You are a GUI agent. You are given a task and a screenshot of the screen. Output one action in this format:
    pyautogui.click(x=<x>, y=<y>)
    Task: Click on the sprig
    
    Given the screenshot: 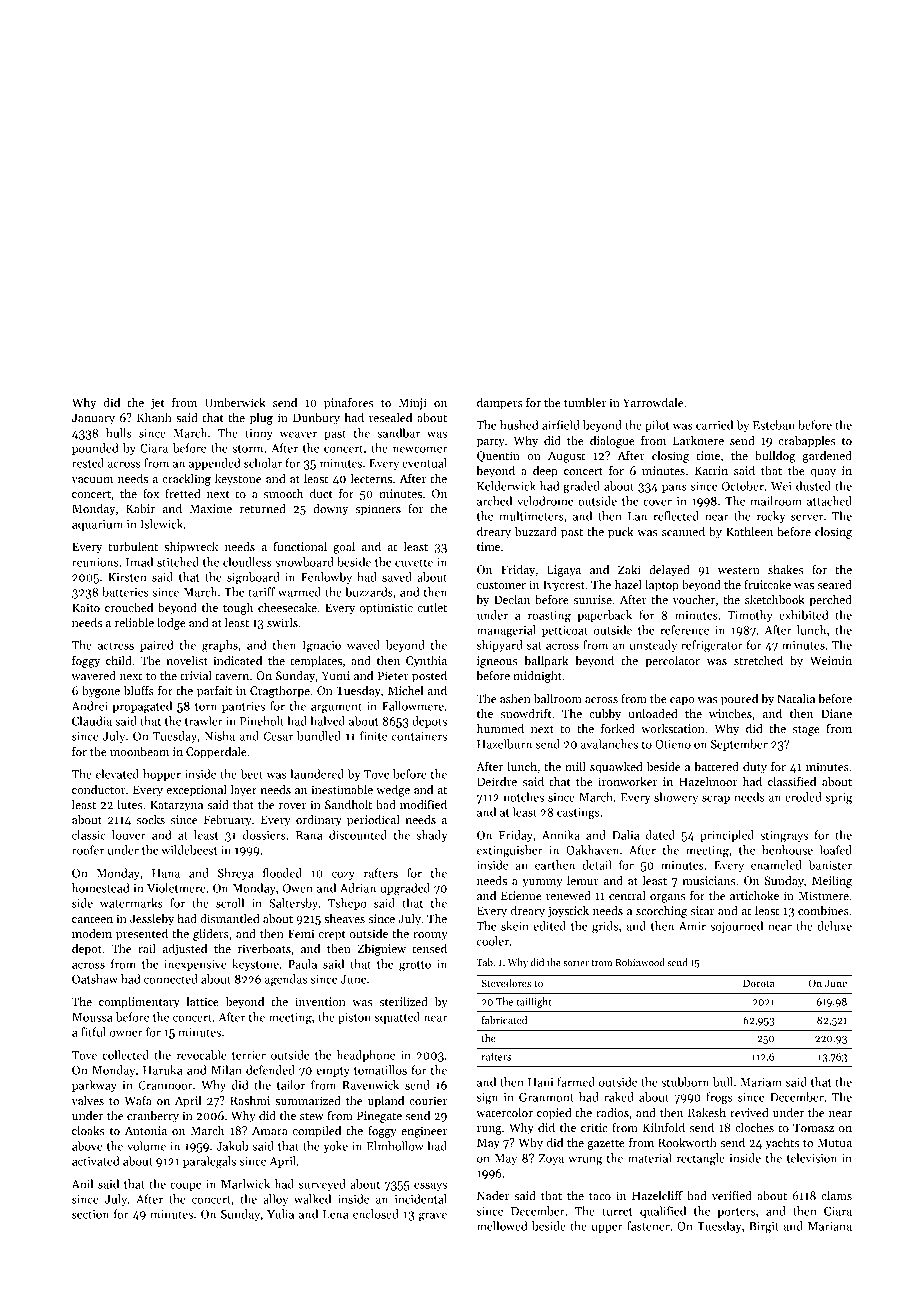 What is the action you would take?
    pyautogui.click(x=839, y=799)
